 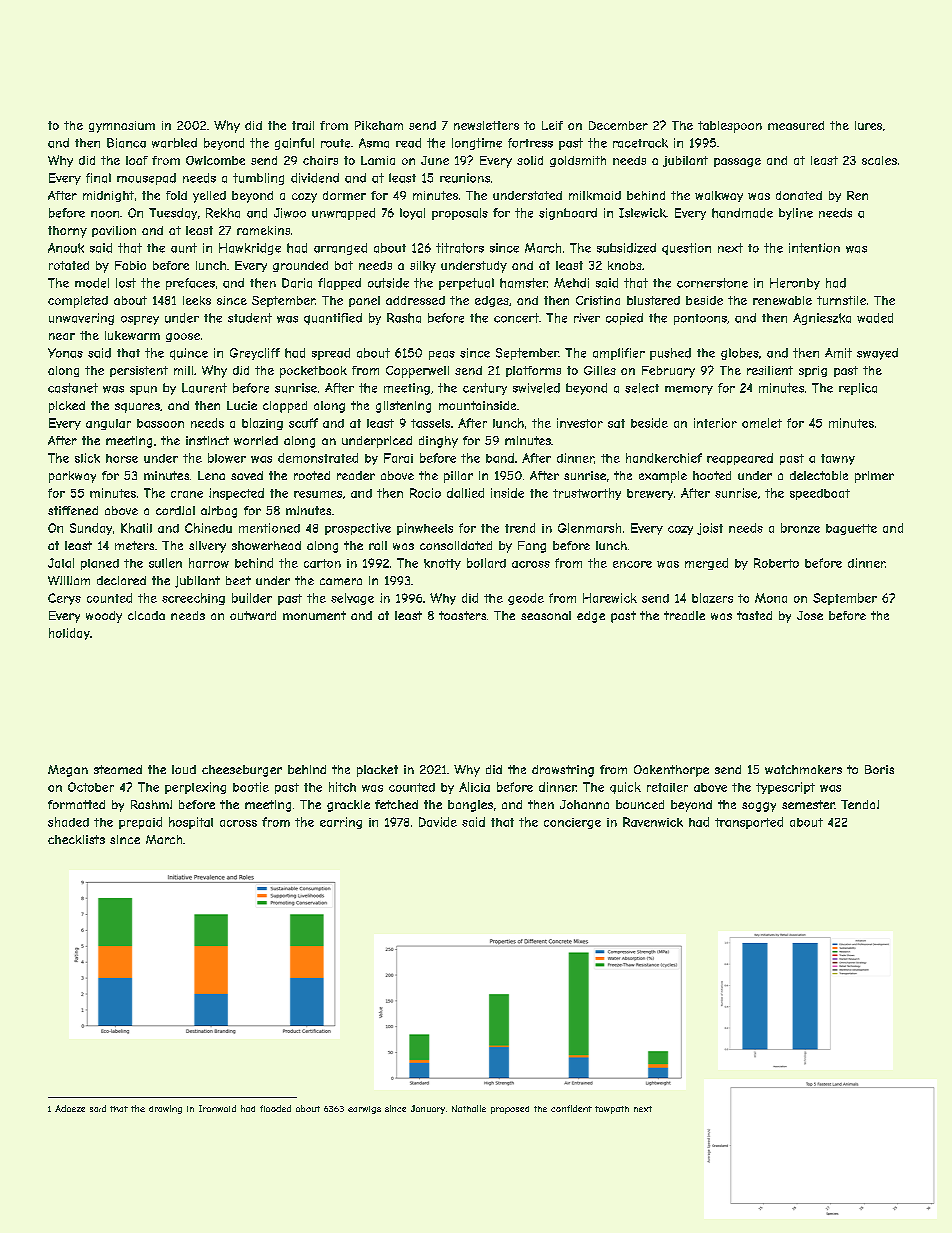 What do you see at coordinates (868, 125) in the screenshot?
I see `lures` at bounding box center [868, 125].
